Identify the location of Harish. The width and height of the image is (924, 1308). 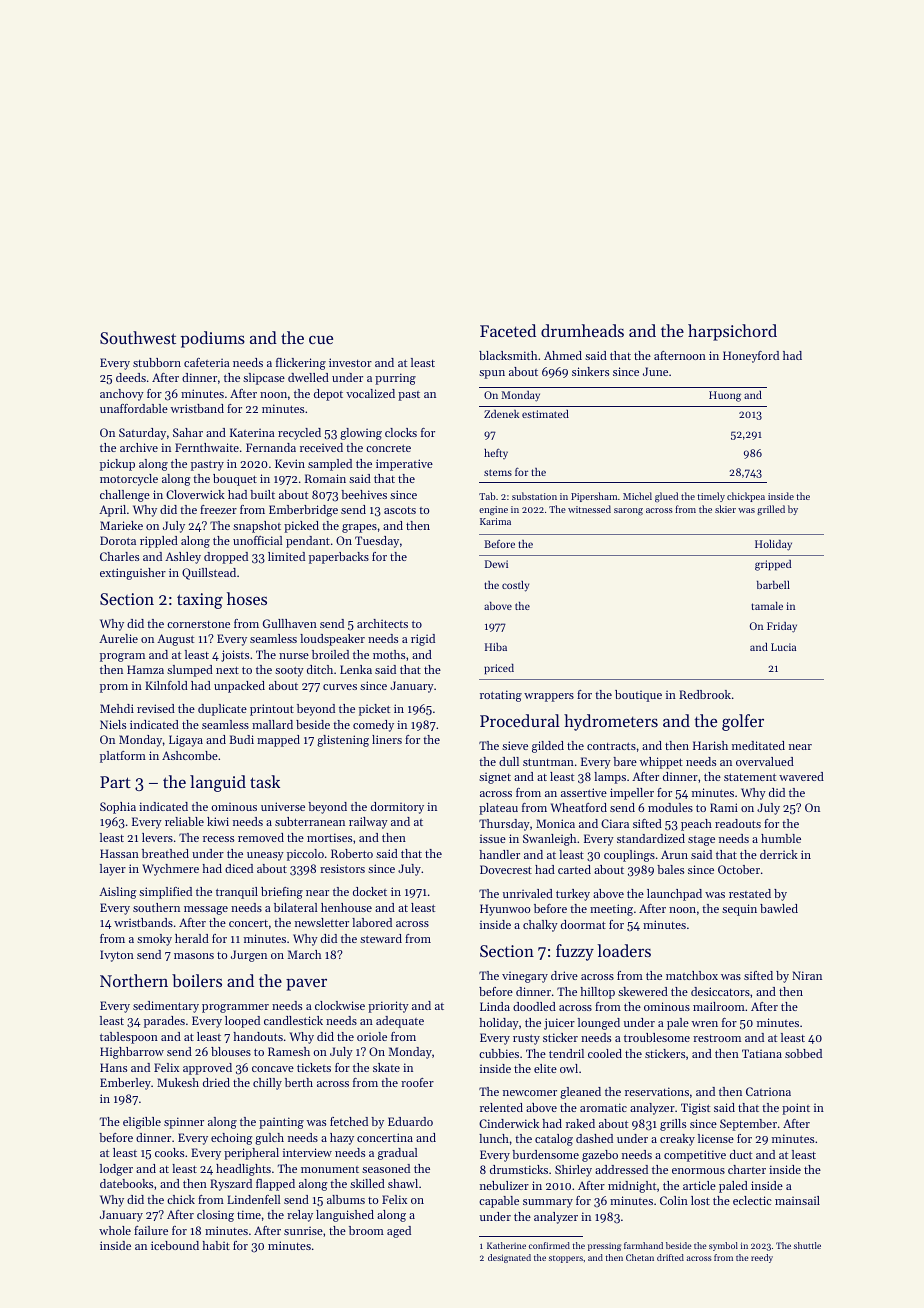
(710, 745).
